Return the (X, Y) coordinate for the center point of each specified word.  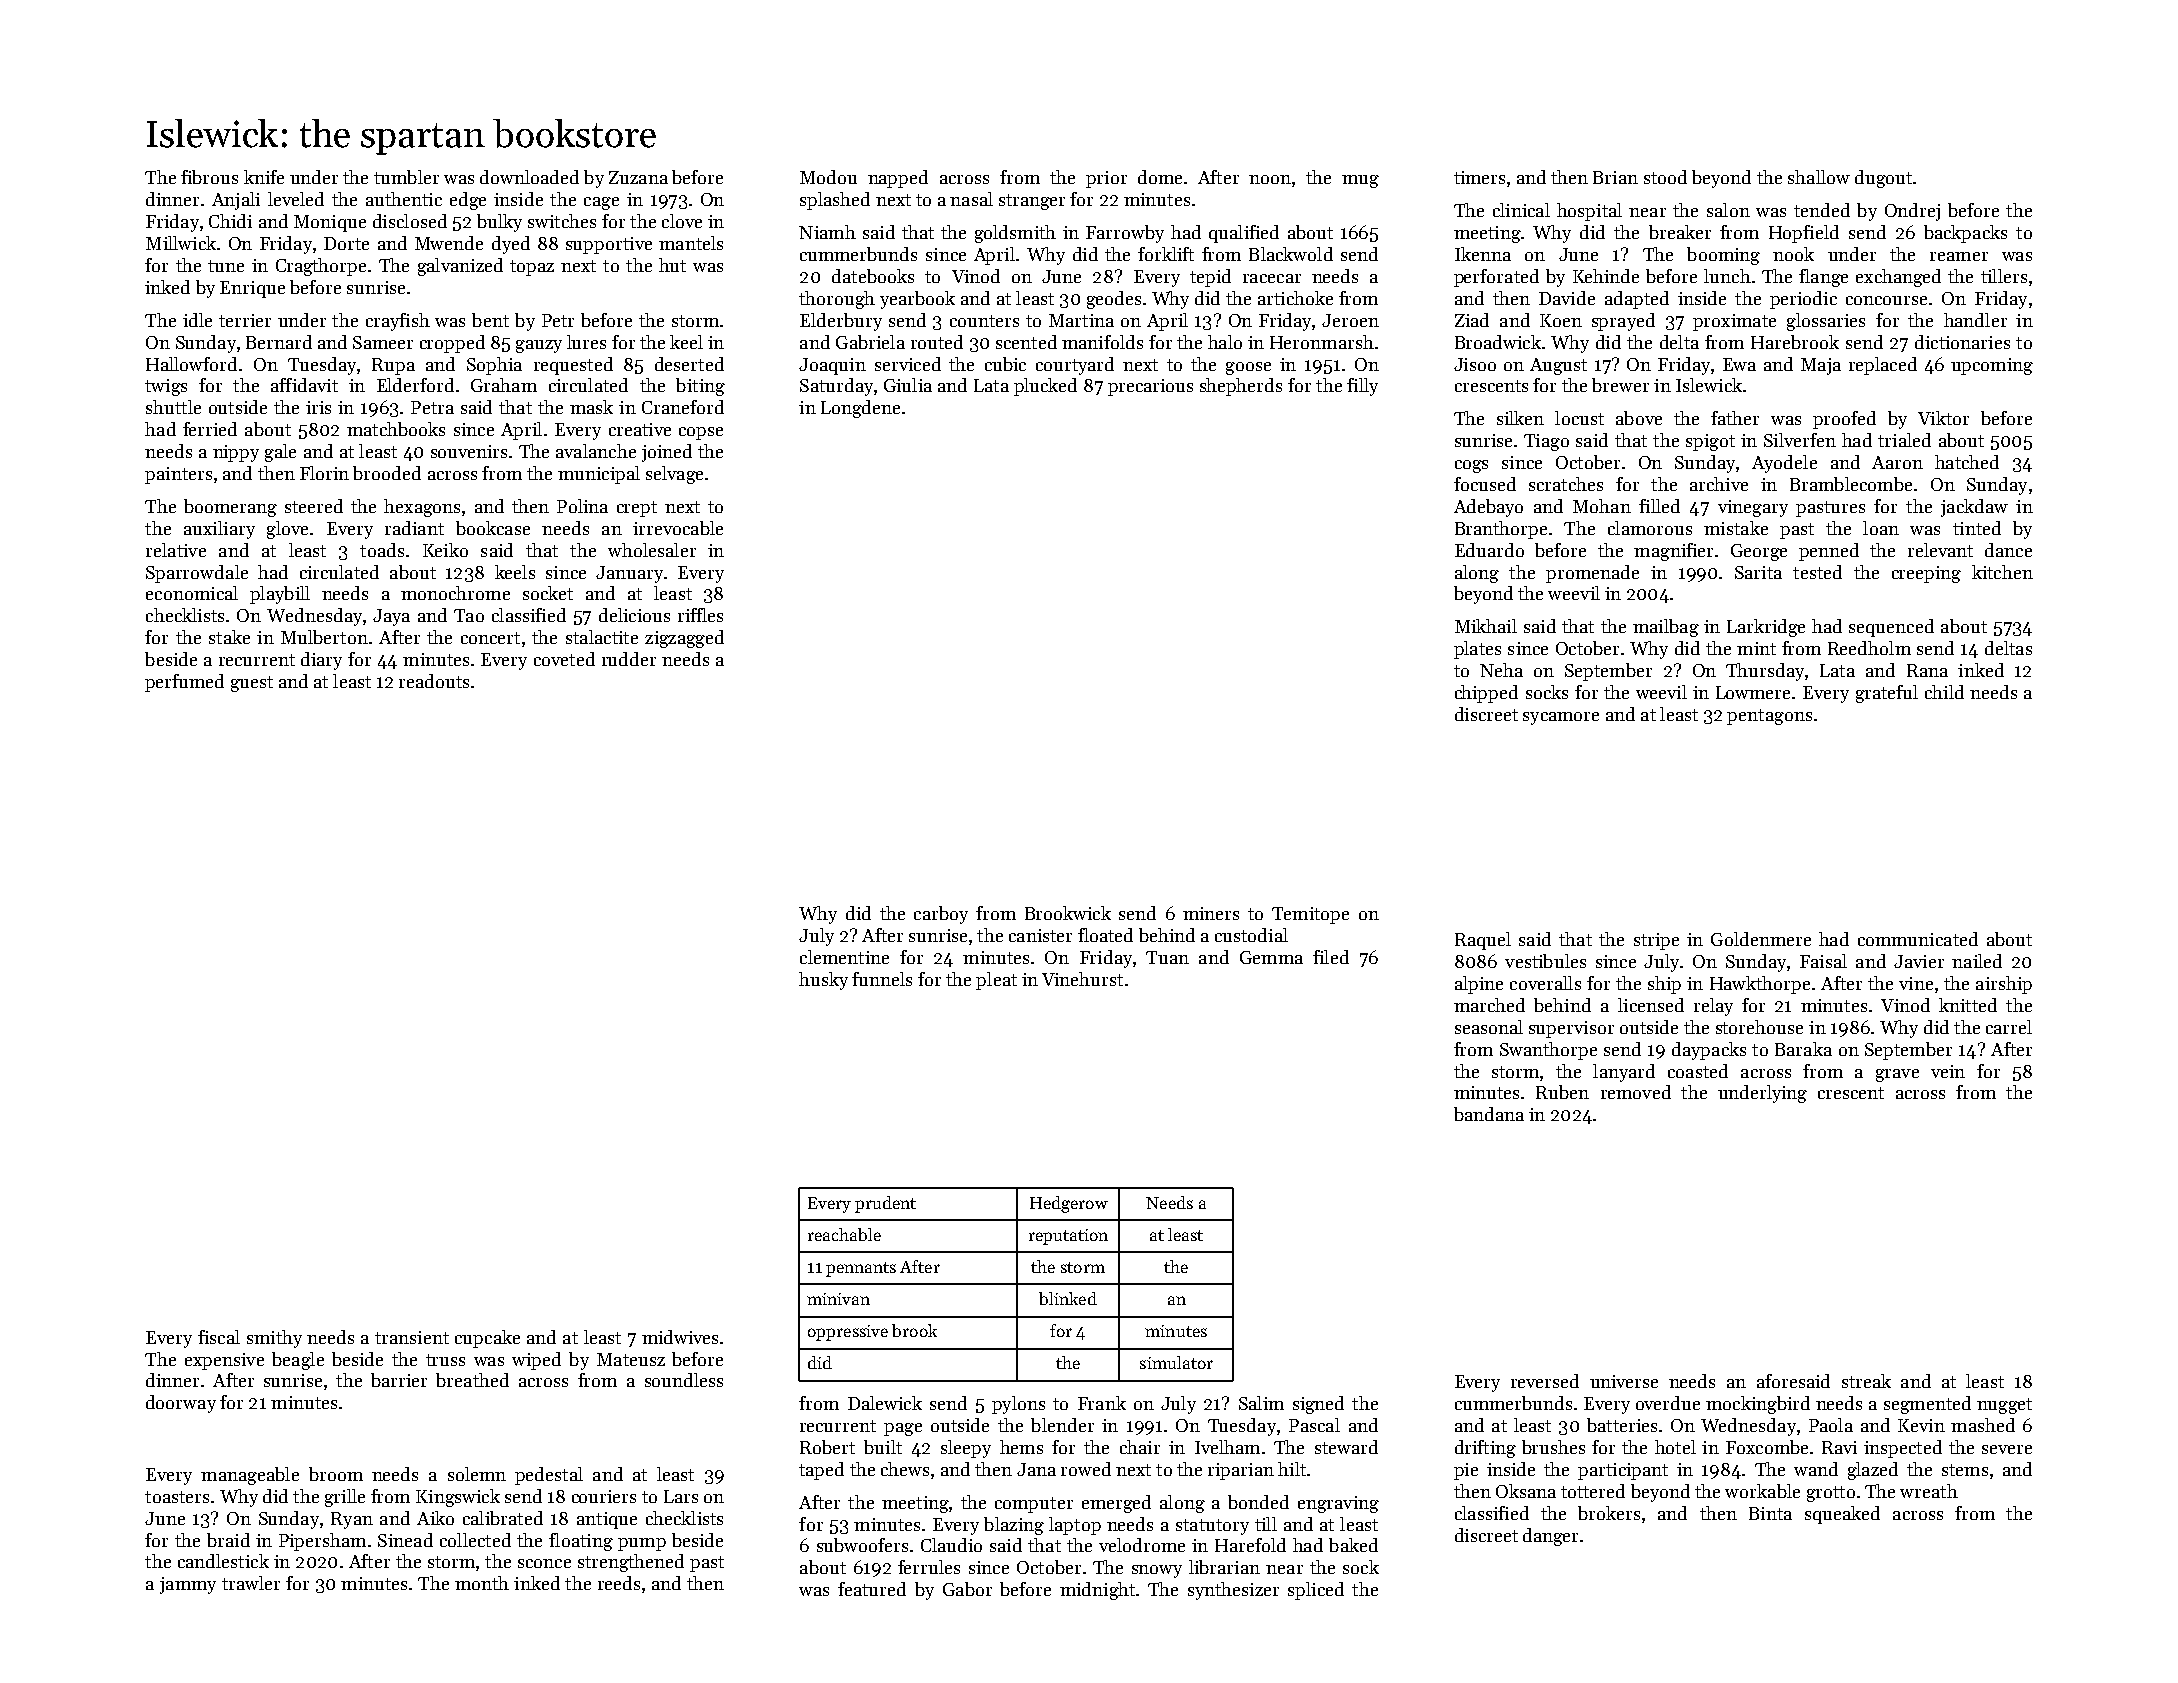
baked (1353, 1545)
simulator (1176, 1362)
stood (1665, 177)
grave (1897, 1075)
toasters (177, 1497)
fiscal (219, 1337)
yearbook (917, 300)
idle (197, 320)
